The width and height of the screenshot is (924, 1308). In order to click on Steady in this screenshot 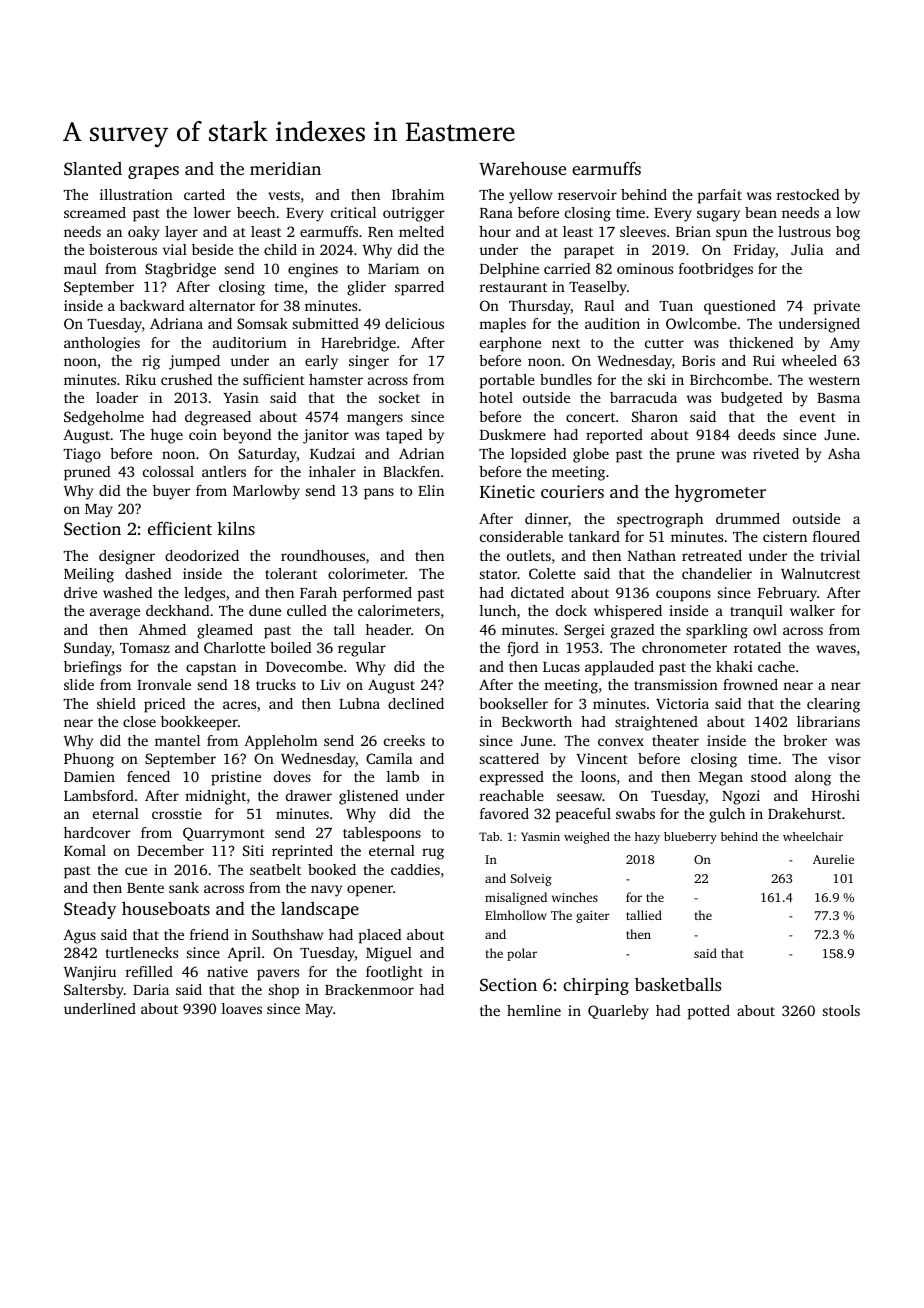, I will do `click(90, 910)`.
